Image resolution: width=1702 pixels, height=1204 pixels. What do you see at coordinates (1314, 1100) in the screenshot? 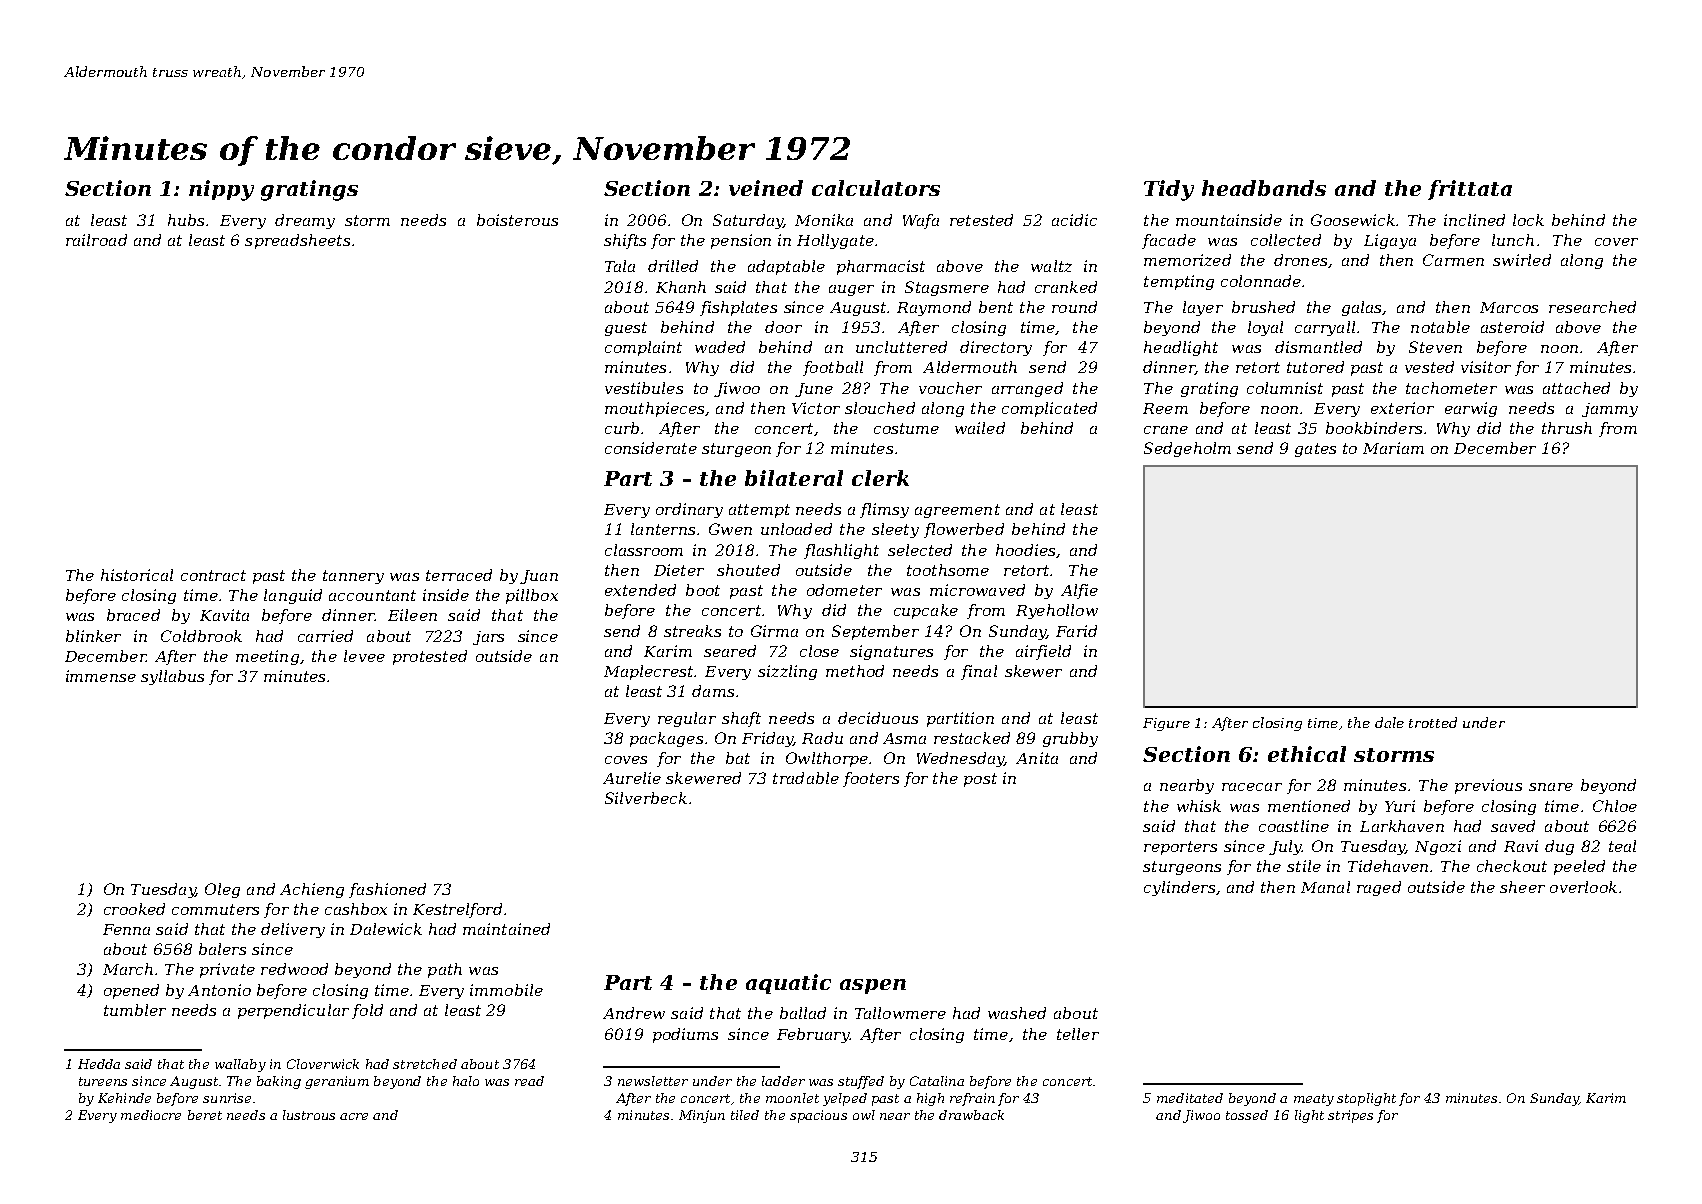
I see `meaty` at bounding box center [1314, 1100].
